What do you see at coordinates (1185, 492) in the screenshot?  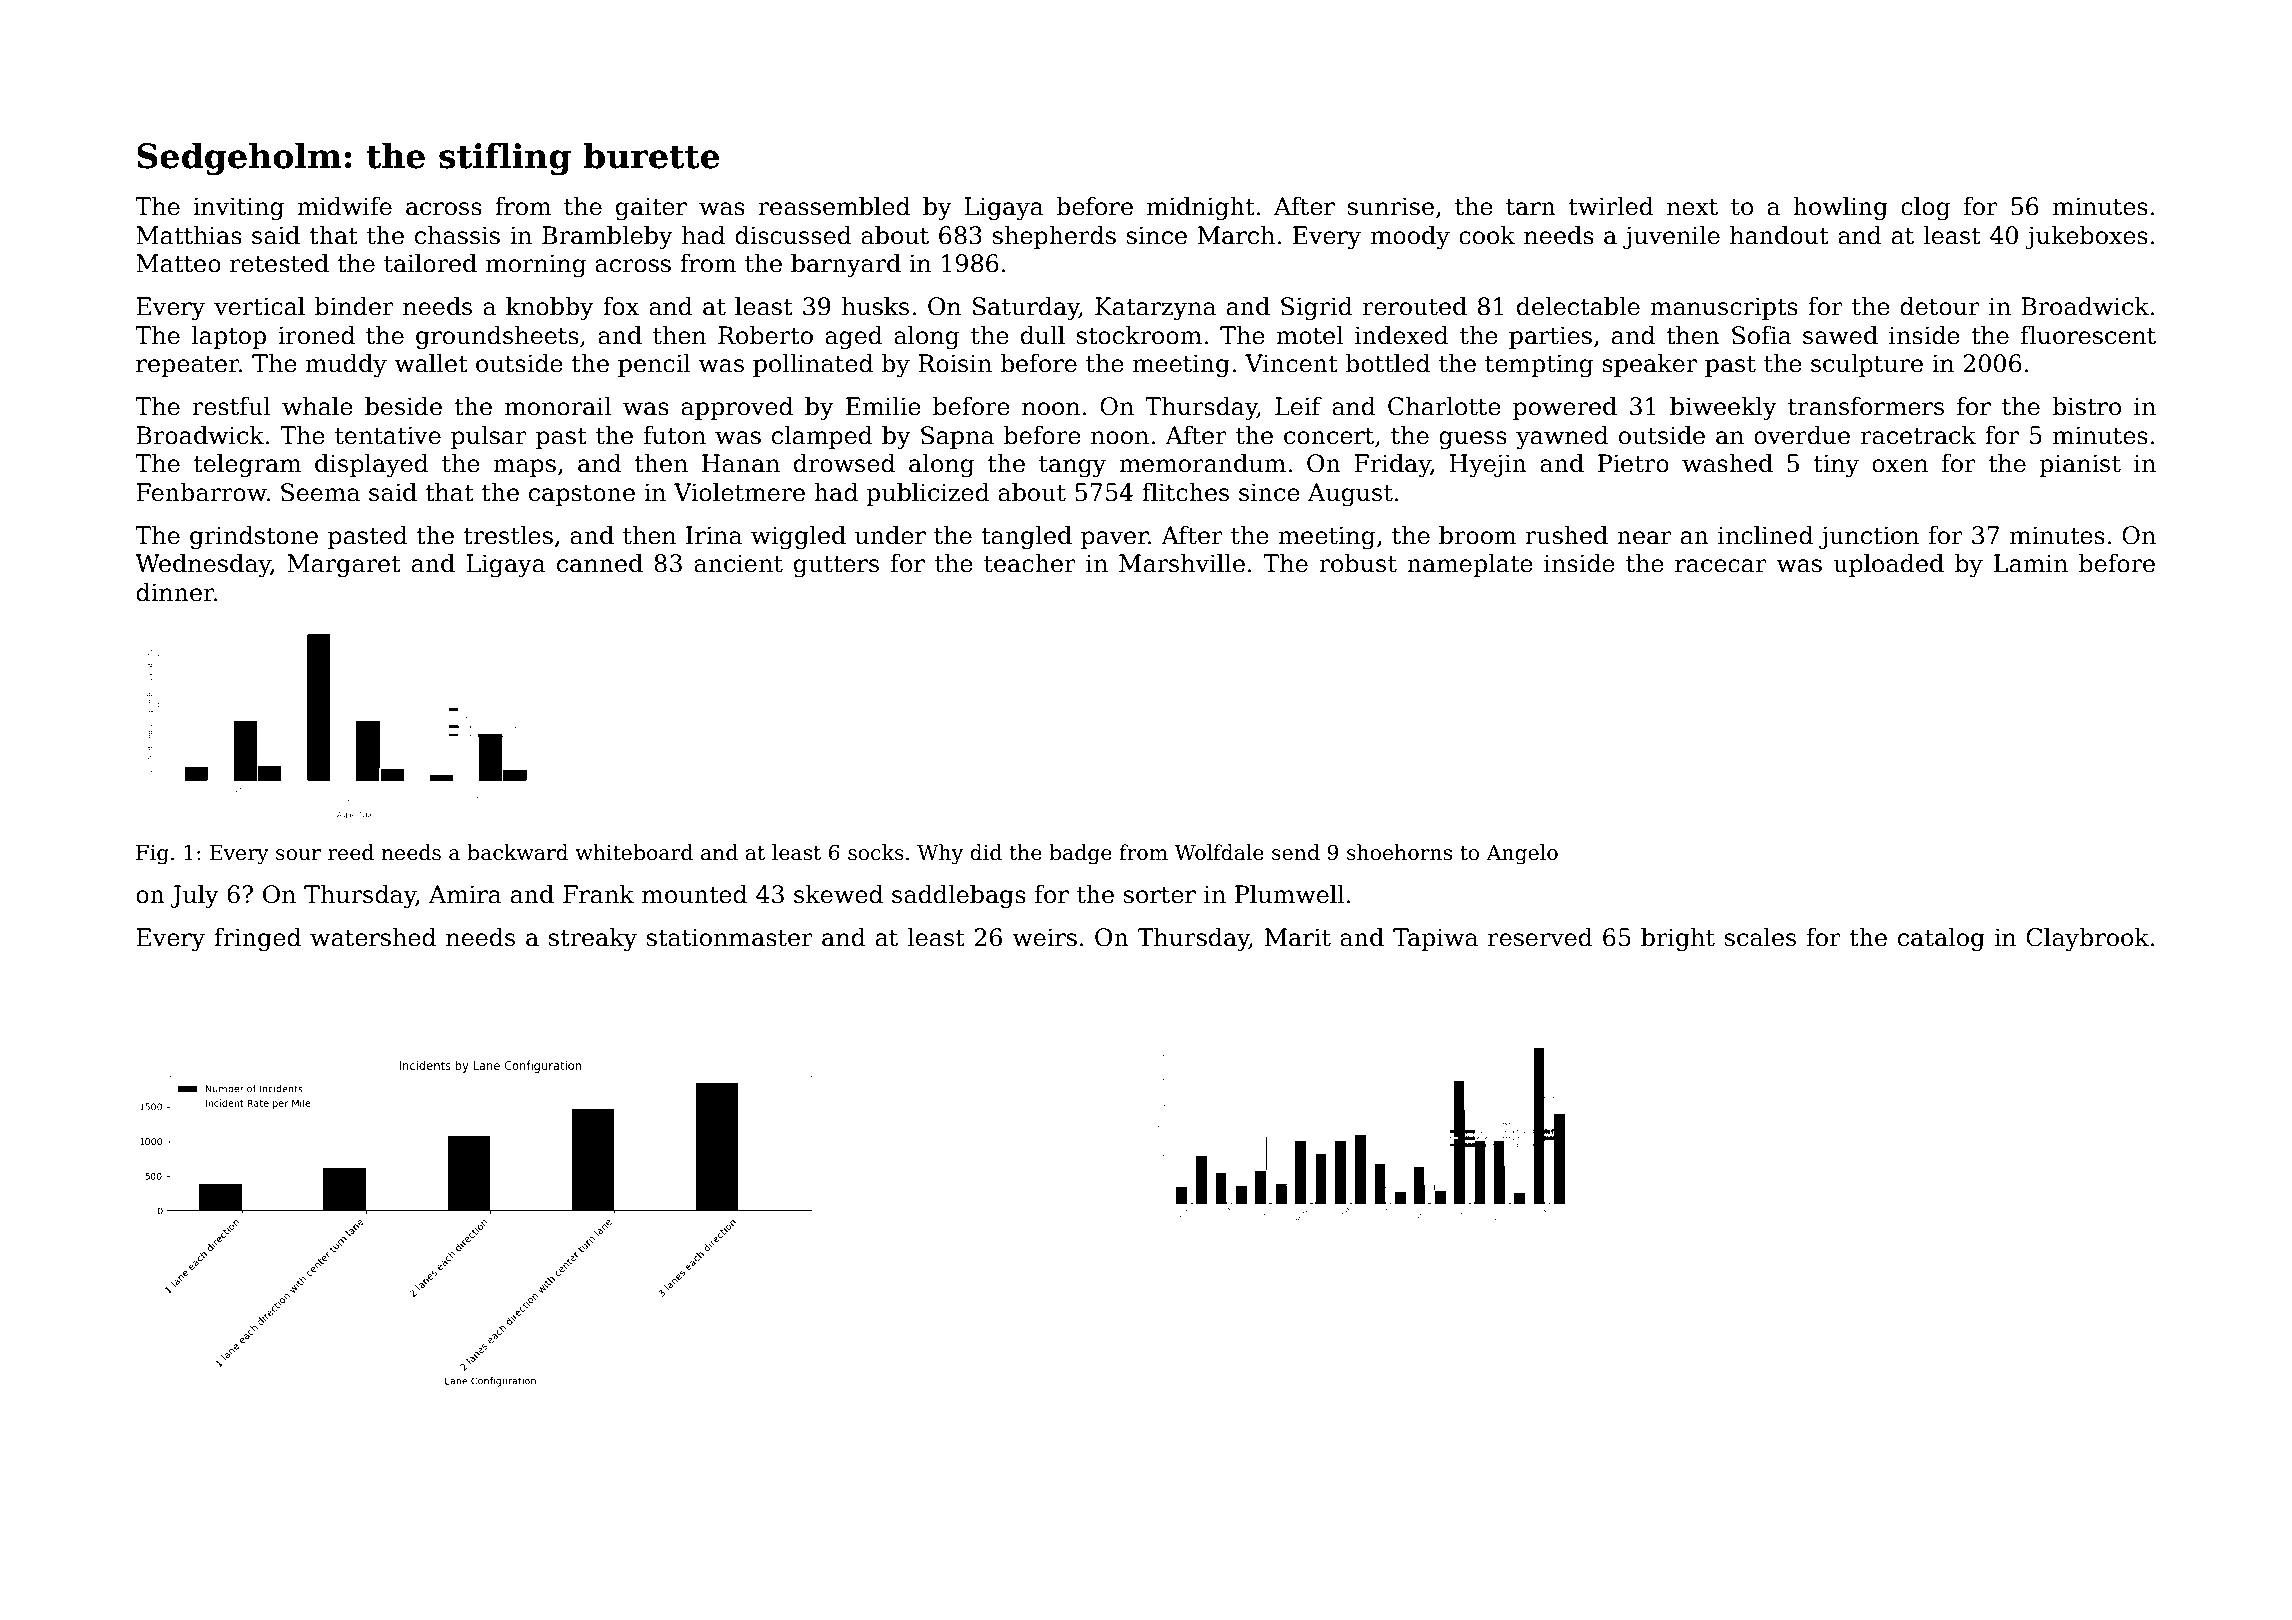 I see `flitches` at bounding box center [1185, 492].
